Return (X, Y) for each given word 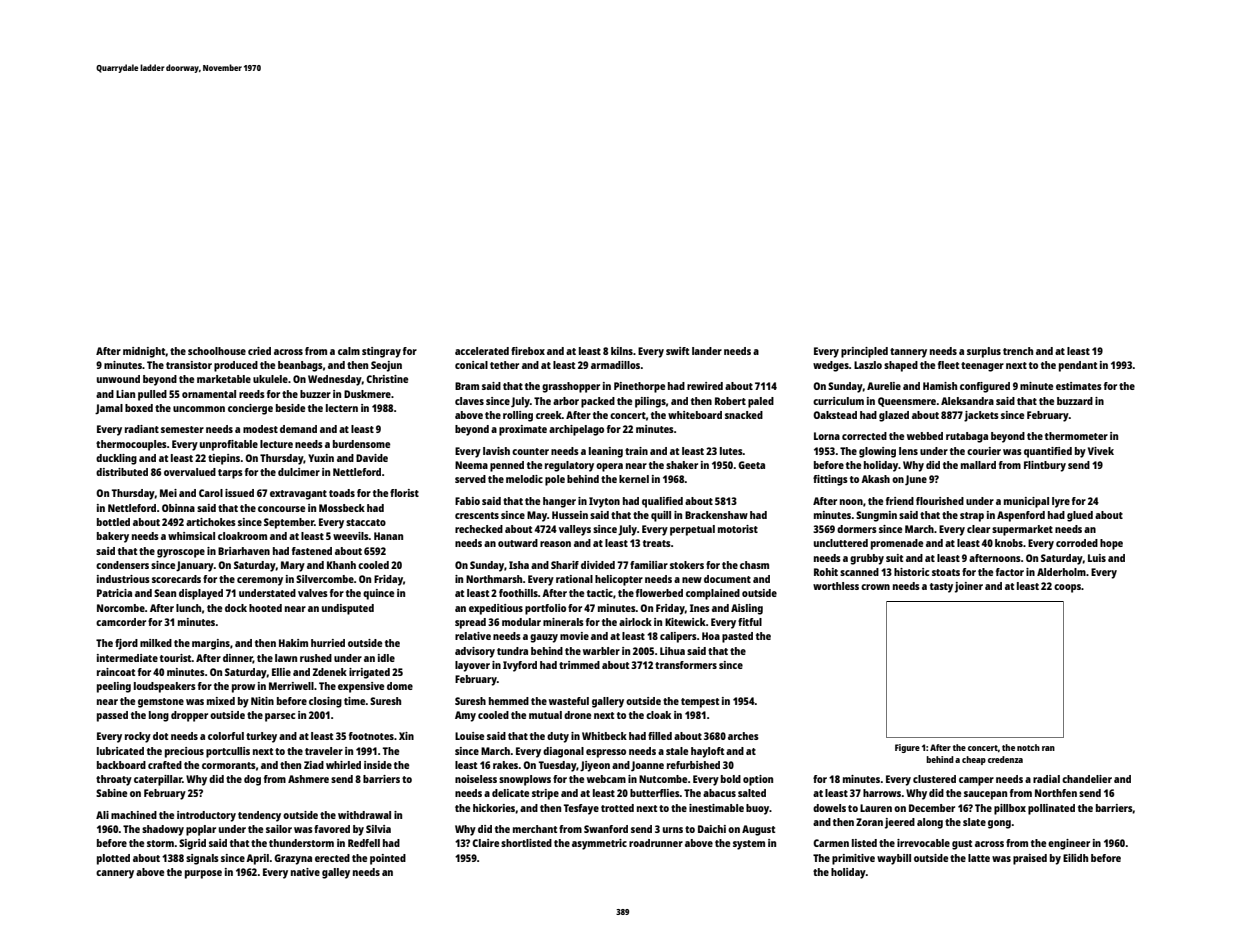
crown (875, 587)
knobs (1009, 543)
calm (349, 351)
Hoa (711, 636)
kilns (622, 351)
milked (156, 643)
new (692, 580)
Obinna (178, 508)
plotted (113, 859)
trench (1018, 351)
